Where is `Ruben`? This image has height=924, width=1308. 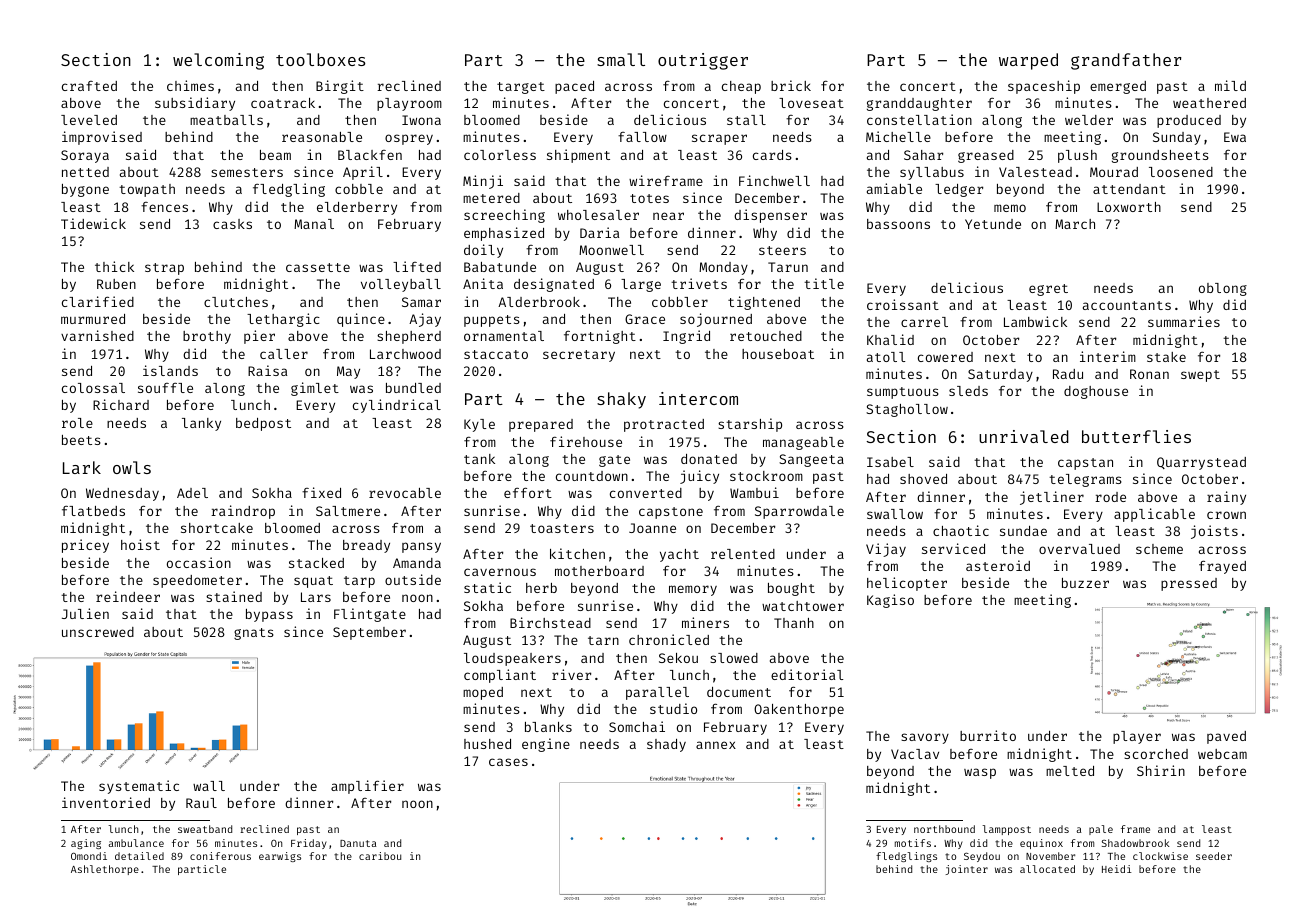
Ruben is located at coordinates (116, 284).
